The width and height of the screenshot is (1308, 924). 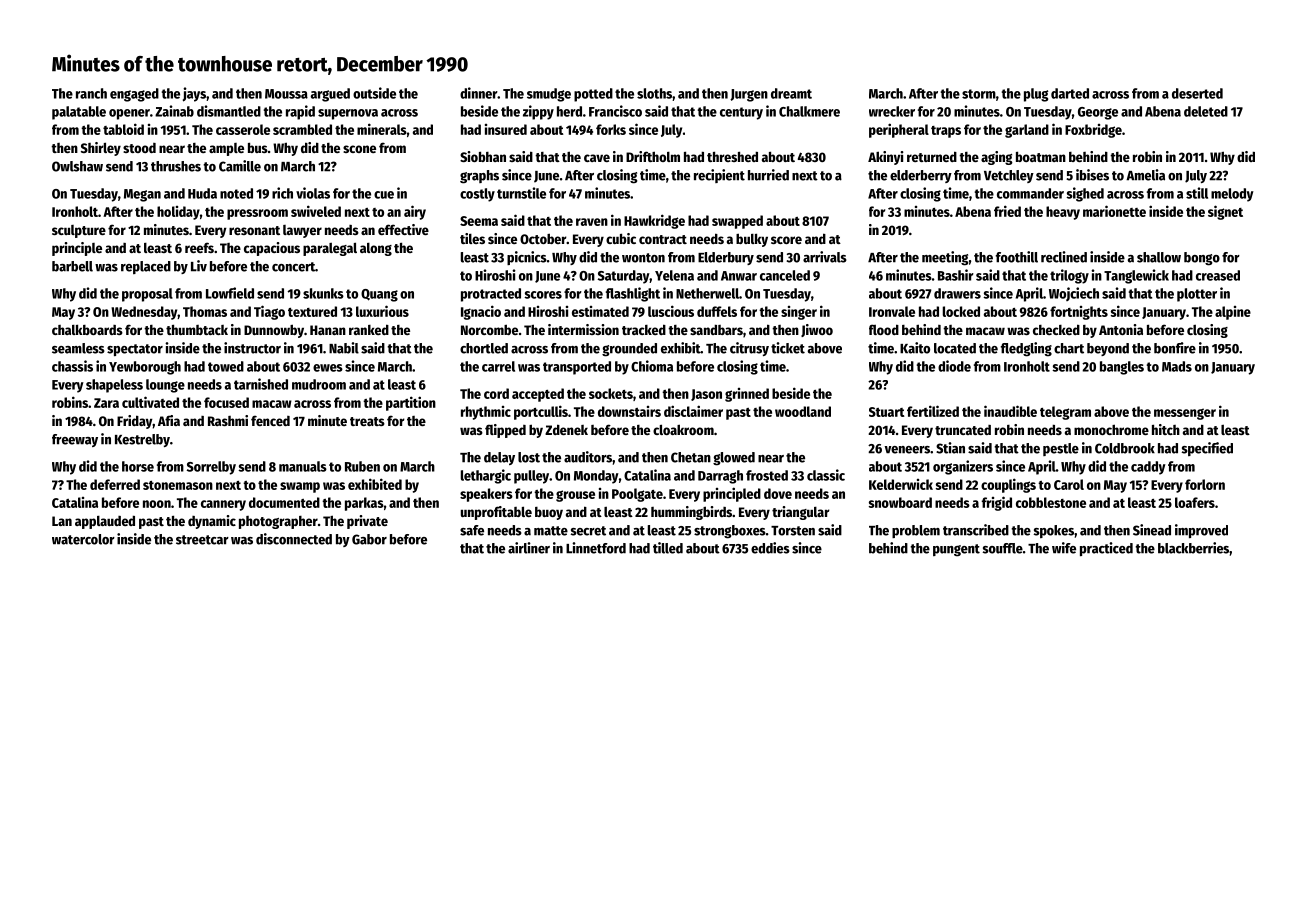 What do you see at coordinates (194, 94) in the screenshot?
I see `jays` at bounding box center [194, 94].
